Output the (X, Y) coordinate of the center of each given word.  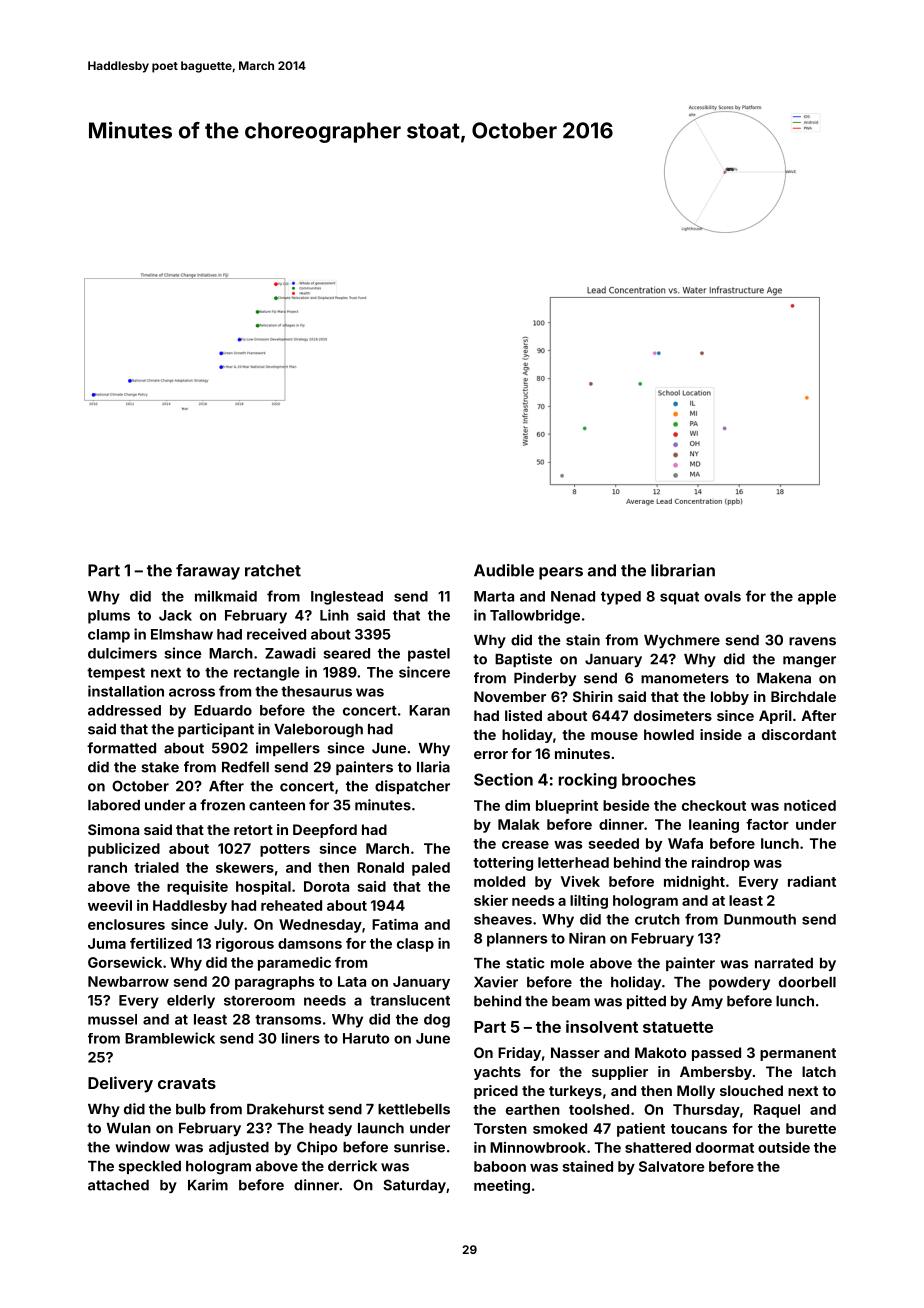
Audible (504, 570)
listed (523, 715)
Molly (696, 1092)
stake (160, 767)
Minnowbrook (538, 1147)
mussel (112, 1019)
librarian (683, 570)
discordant (799, 734)
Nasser (575, 1052)
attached (118, 1185)
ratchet (273, 570)
